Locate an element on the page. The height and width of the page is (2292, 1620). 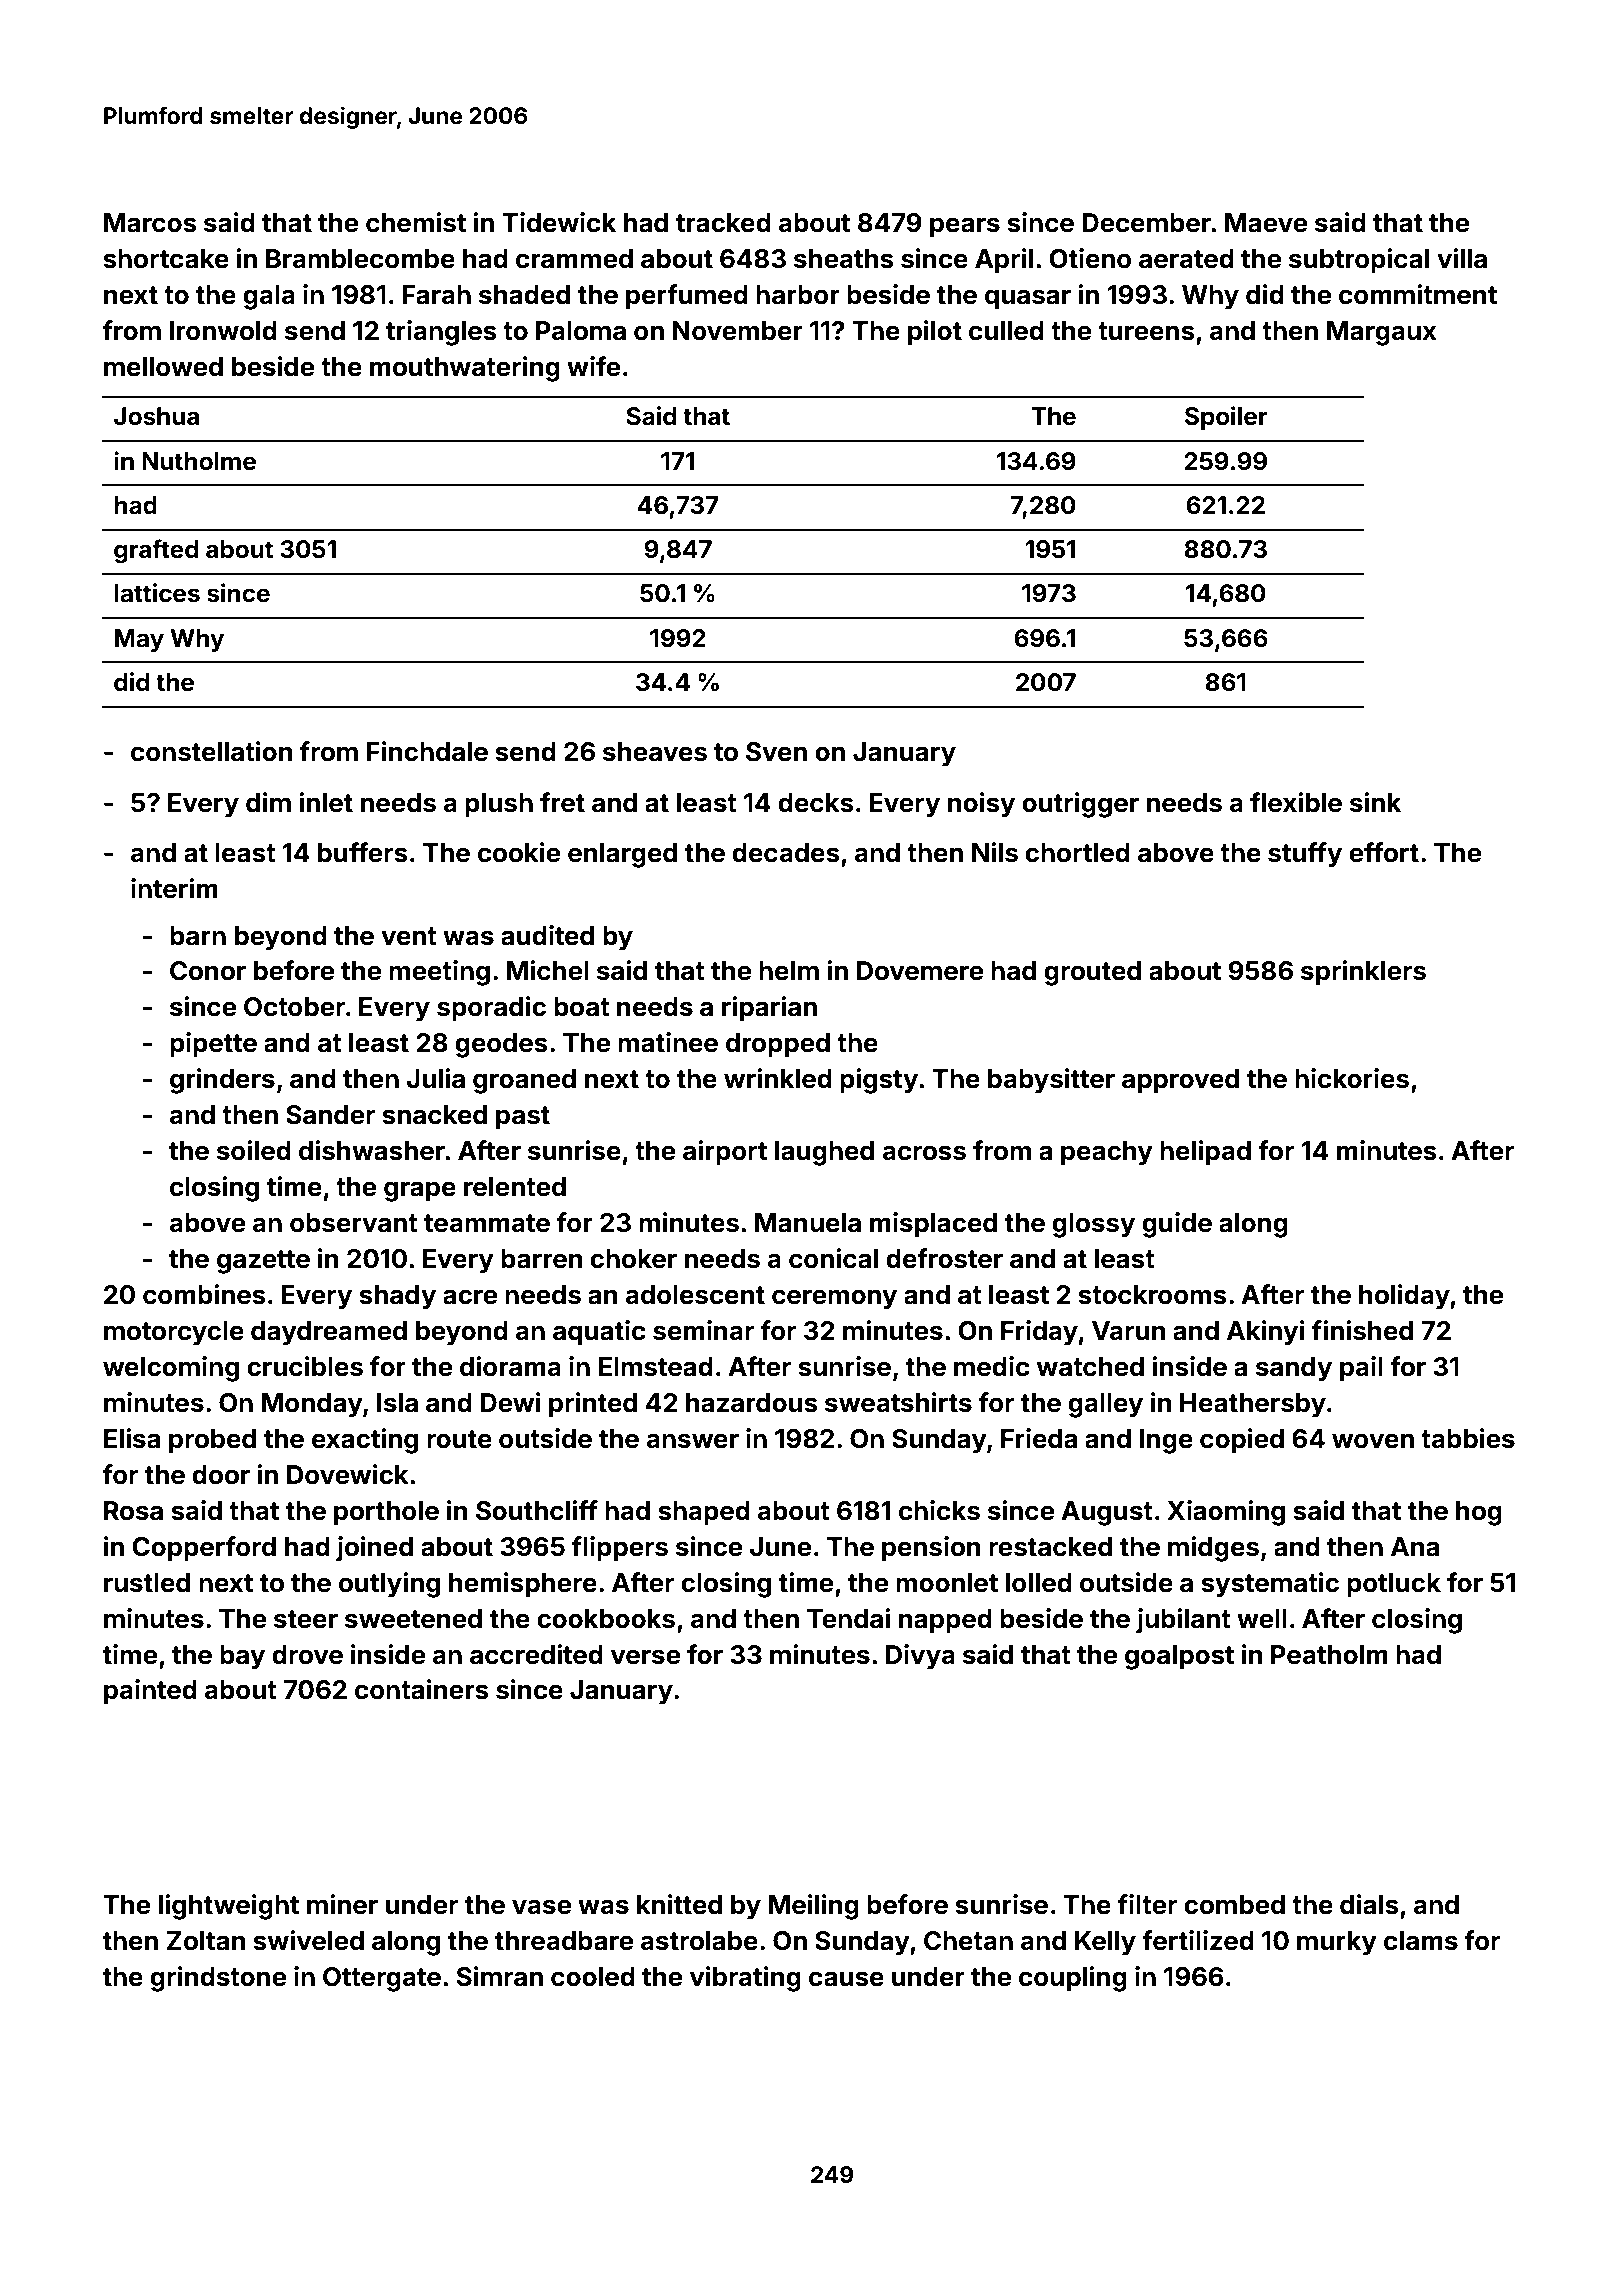
adolescent is located at coordinates (695, 1295).
